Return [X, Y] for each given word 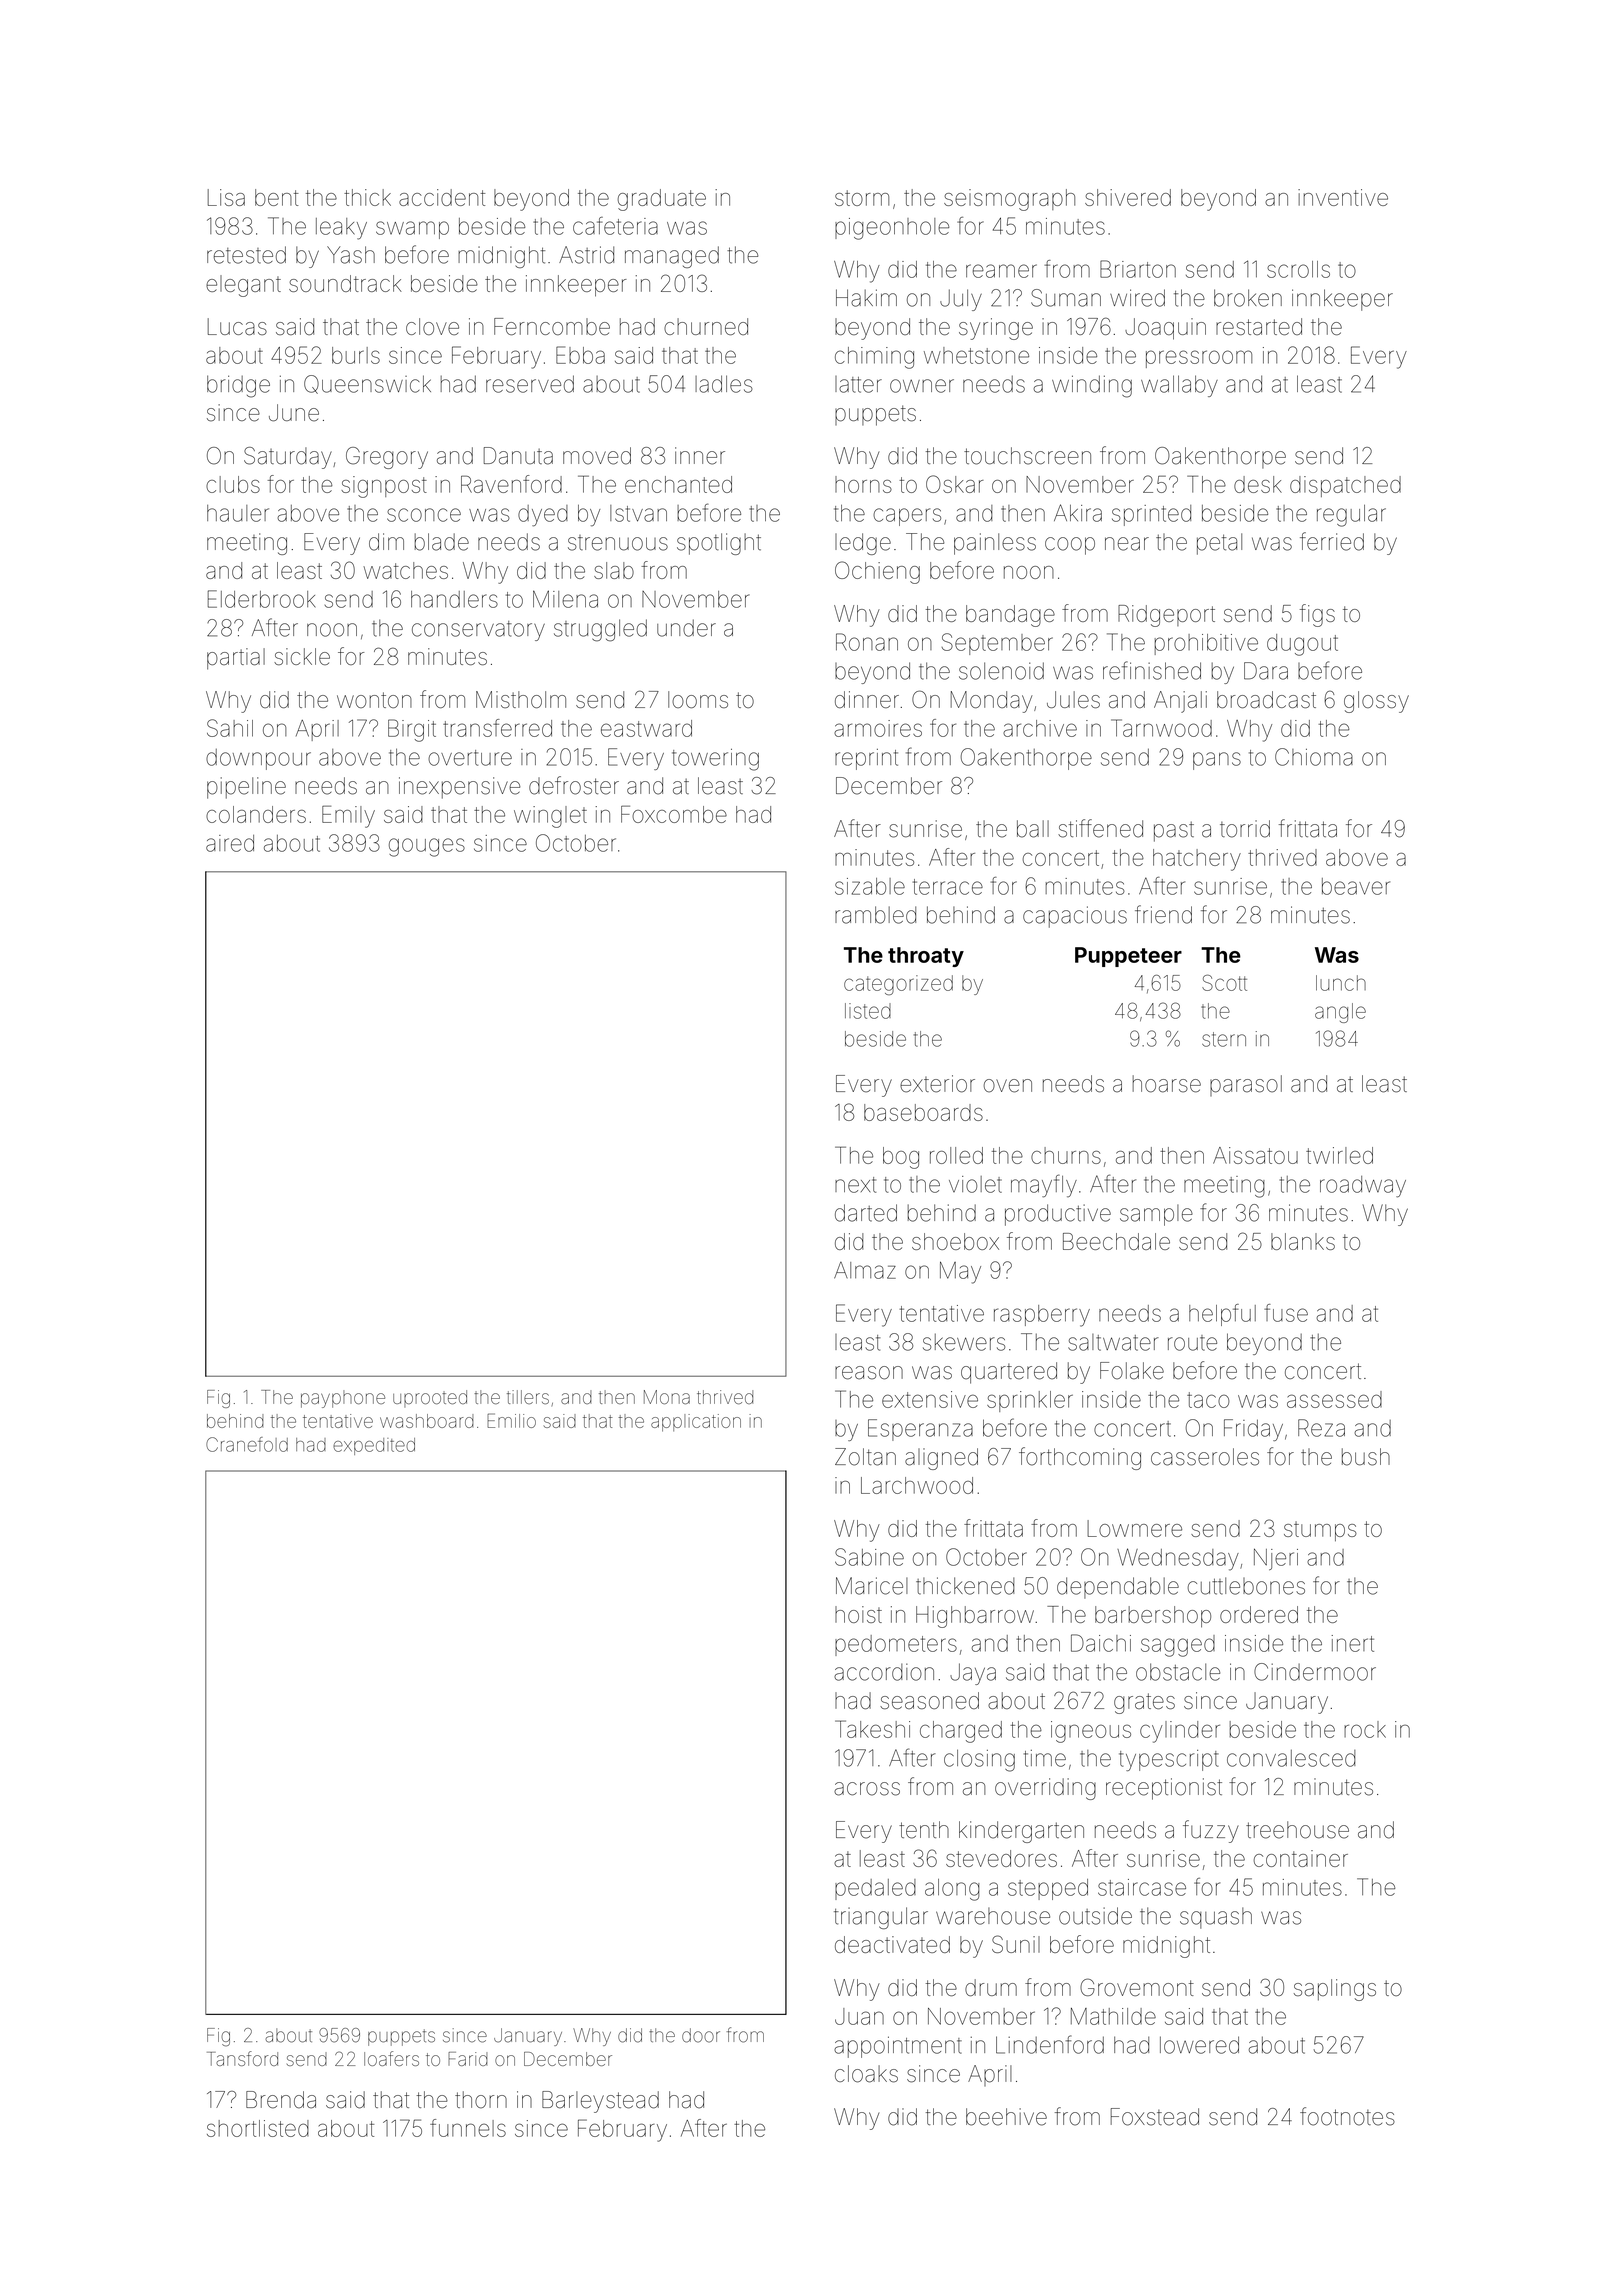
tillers [528, 1397]
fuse [1286, 1313]
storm [862, 198]
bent [277, 197]
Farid [468, 2059]
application [696, 1423]
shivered [1128, 197]
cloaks [866, 2074]
